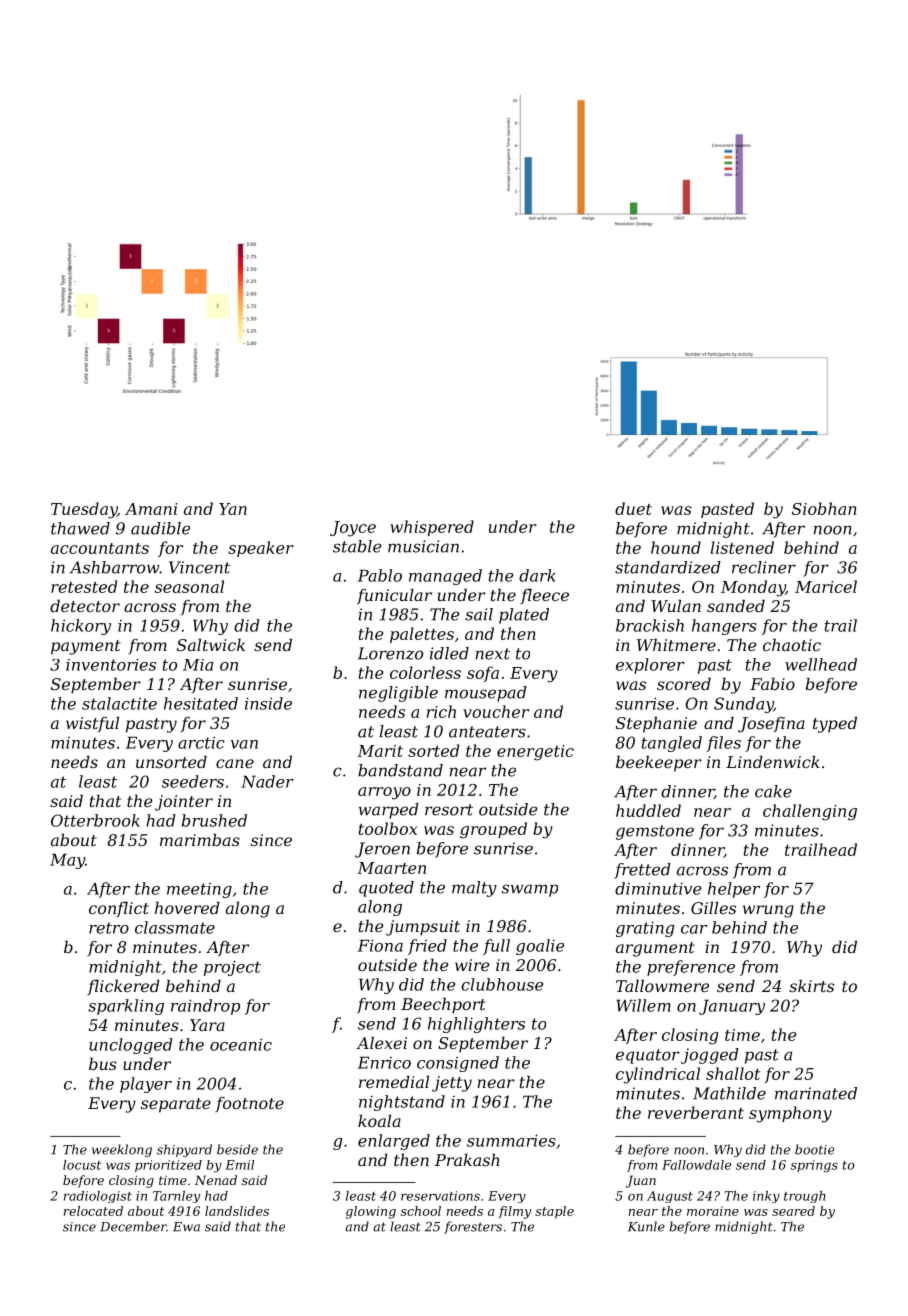 This image has width=908, height=1316. Describe the element at coordinates (493, 654) in the image. I see `next` at that location.
